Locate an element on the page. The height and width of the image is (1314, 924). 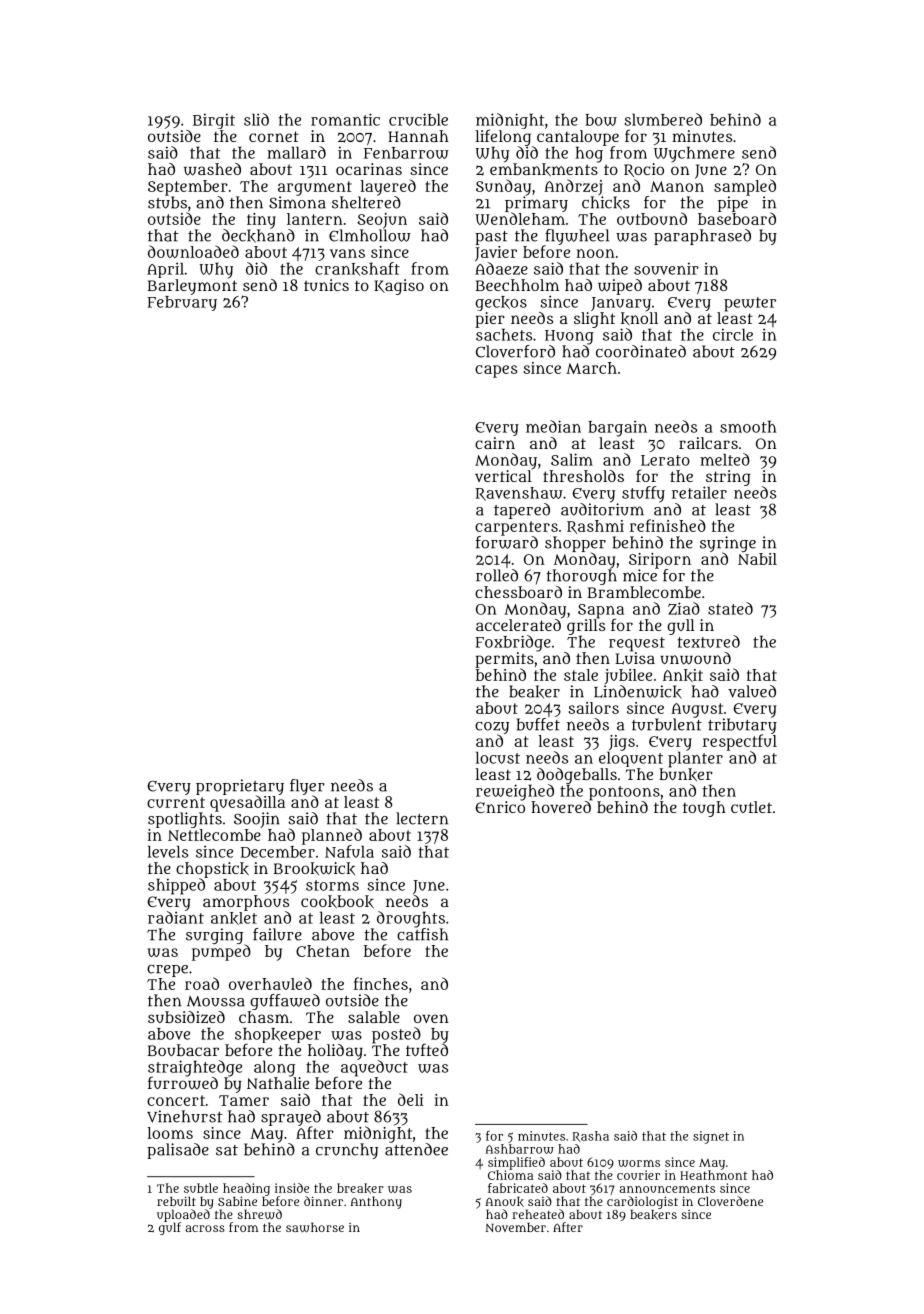
Heathmont is located at coordinates (713, 1175).
